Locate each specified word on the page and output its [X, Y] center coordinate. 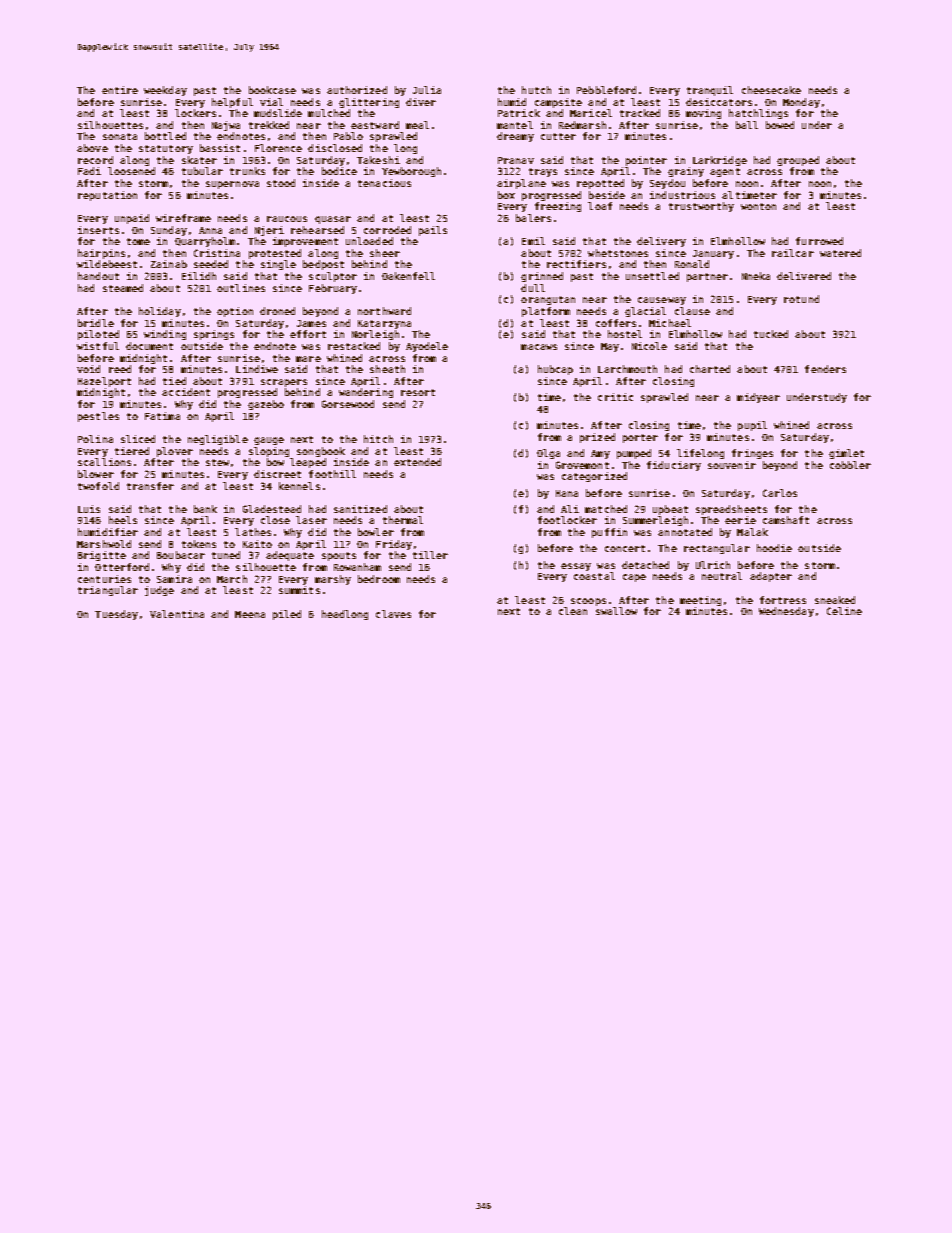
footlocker [567, 520]
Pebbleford [606, 90]
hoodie [774, 548]
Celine [844, 611]
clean [573, 611]
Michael [670, 323]
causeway [662, 301]
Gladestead [272, 509]
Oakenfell [408, 276]
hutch [536, 90]
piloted [98, 335]
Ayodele [427, 347]
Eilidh [199, 276]
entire [120, 90]
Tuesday [116, 615]
